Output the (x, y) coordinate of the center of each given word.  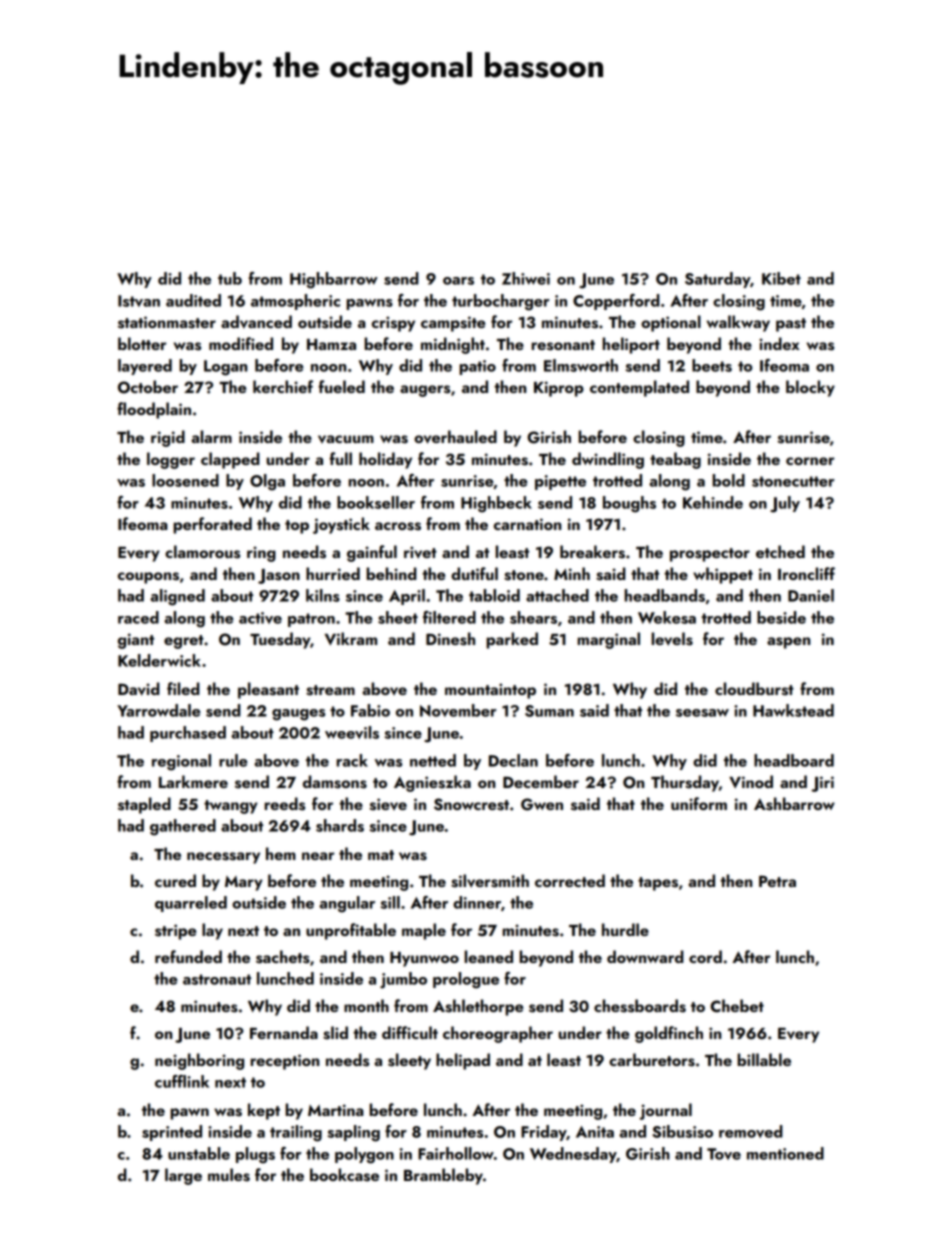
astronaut (217, 979)
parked (512, 640)
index (779, 343)
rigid (168, 438)
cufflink (182, 1081)
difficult (410, 1032)
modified (241, 343)
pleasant (268, 690)
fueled (342, 386)
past (791, 325)
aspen (788, 643)
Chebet (737, 1006)
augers (425, 391)
